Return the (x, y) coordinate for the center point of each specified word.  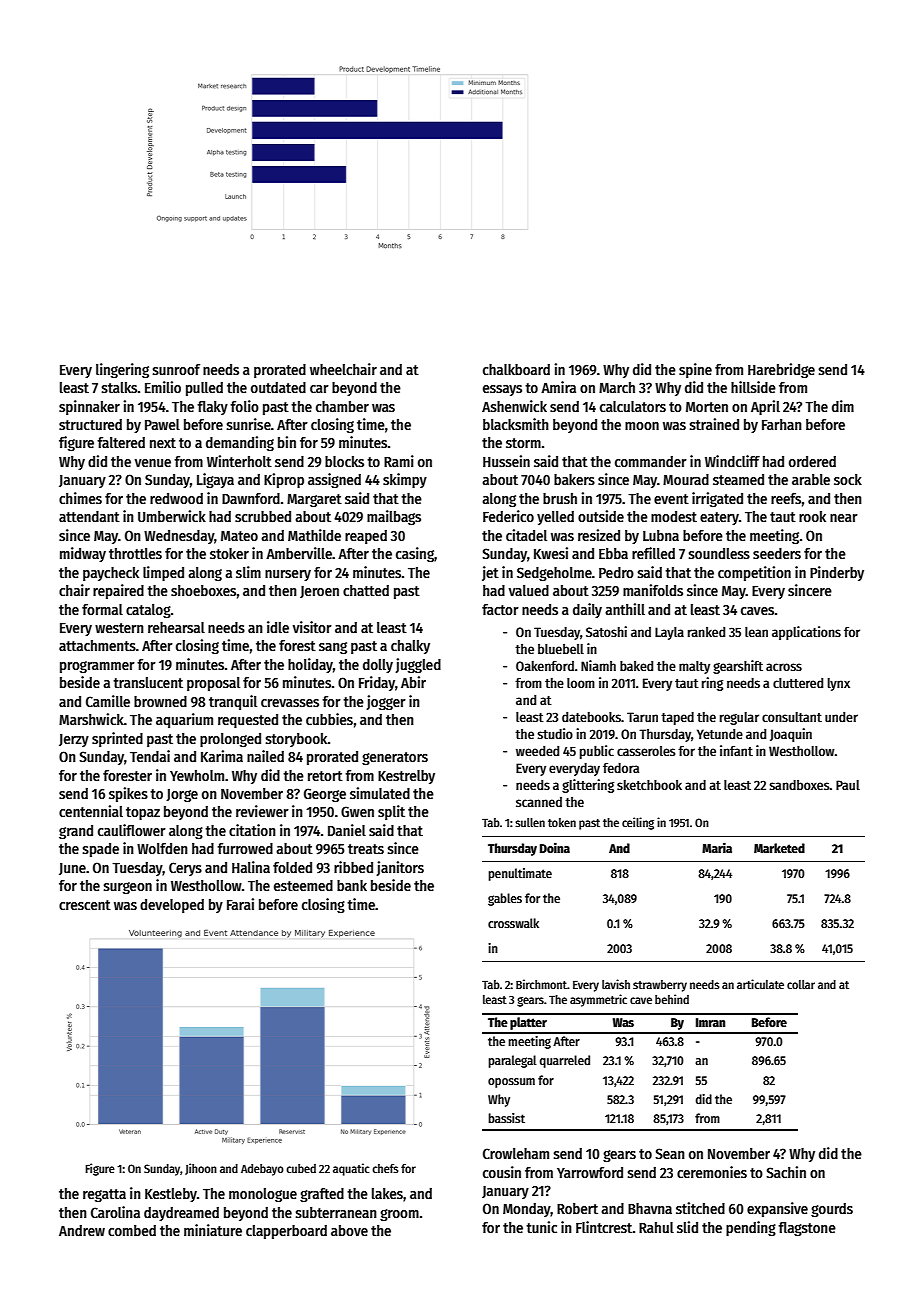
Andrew (82, 1230)
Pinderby (837, 573)
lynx (838, 684)
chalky (410, 647)
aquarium (184, 720)
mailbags (394, 517)
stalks (119, 387)
